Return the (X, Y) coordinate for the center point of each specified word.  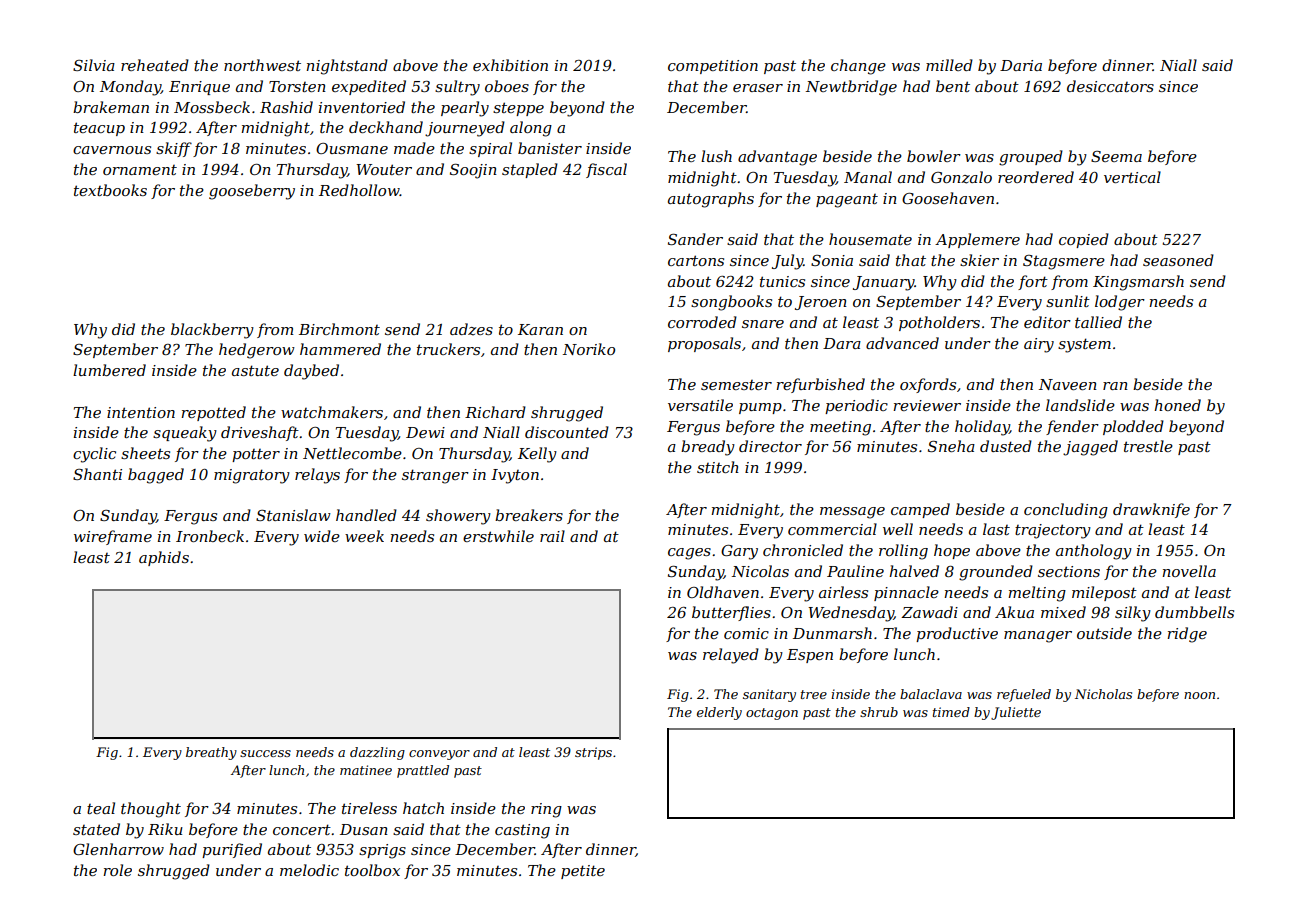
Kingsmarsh (1138, 283)
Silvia (94, 65)
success (265, 753)
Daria (1021, 65)
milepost (1104, 593)
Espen (810, 656)
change (858, 67)
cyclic (94, 455)
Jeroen (821, 303)
